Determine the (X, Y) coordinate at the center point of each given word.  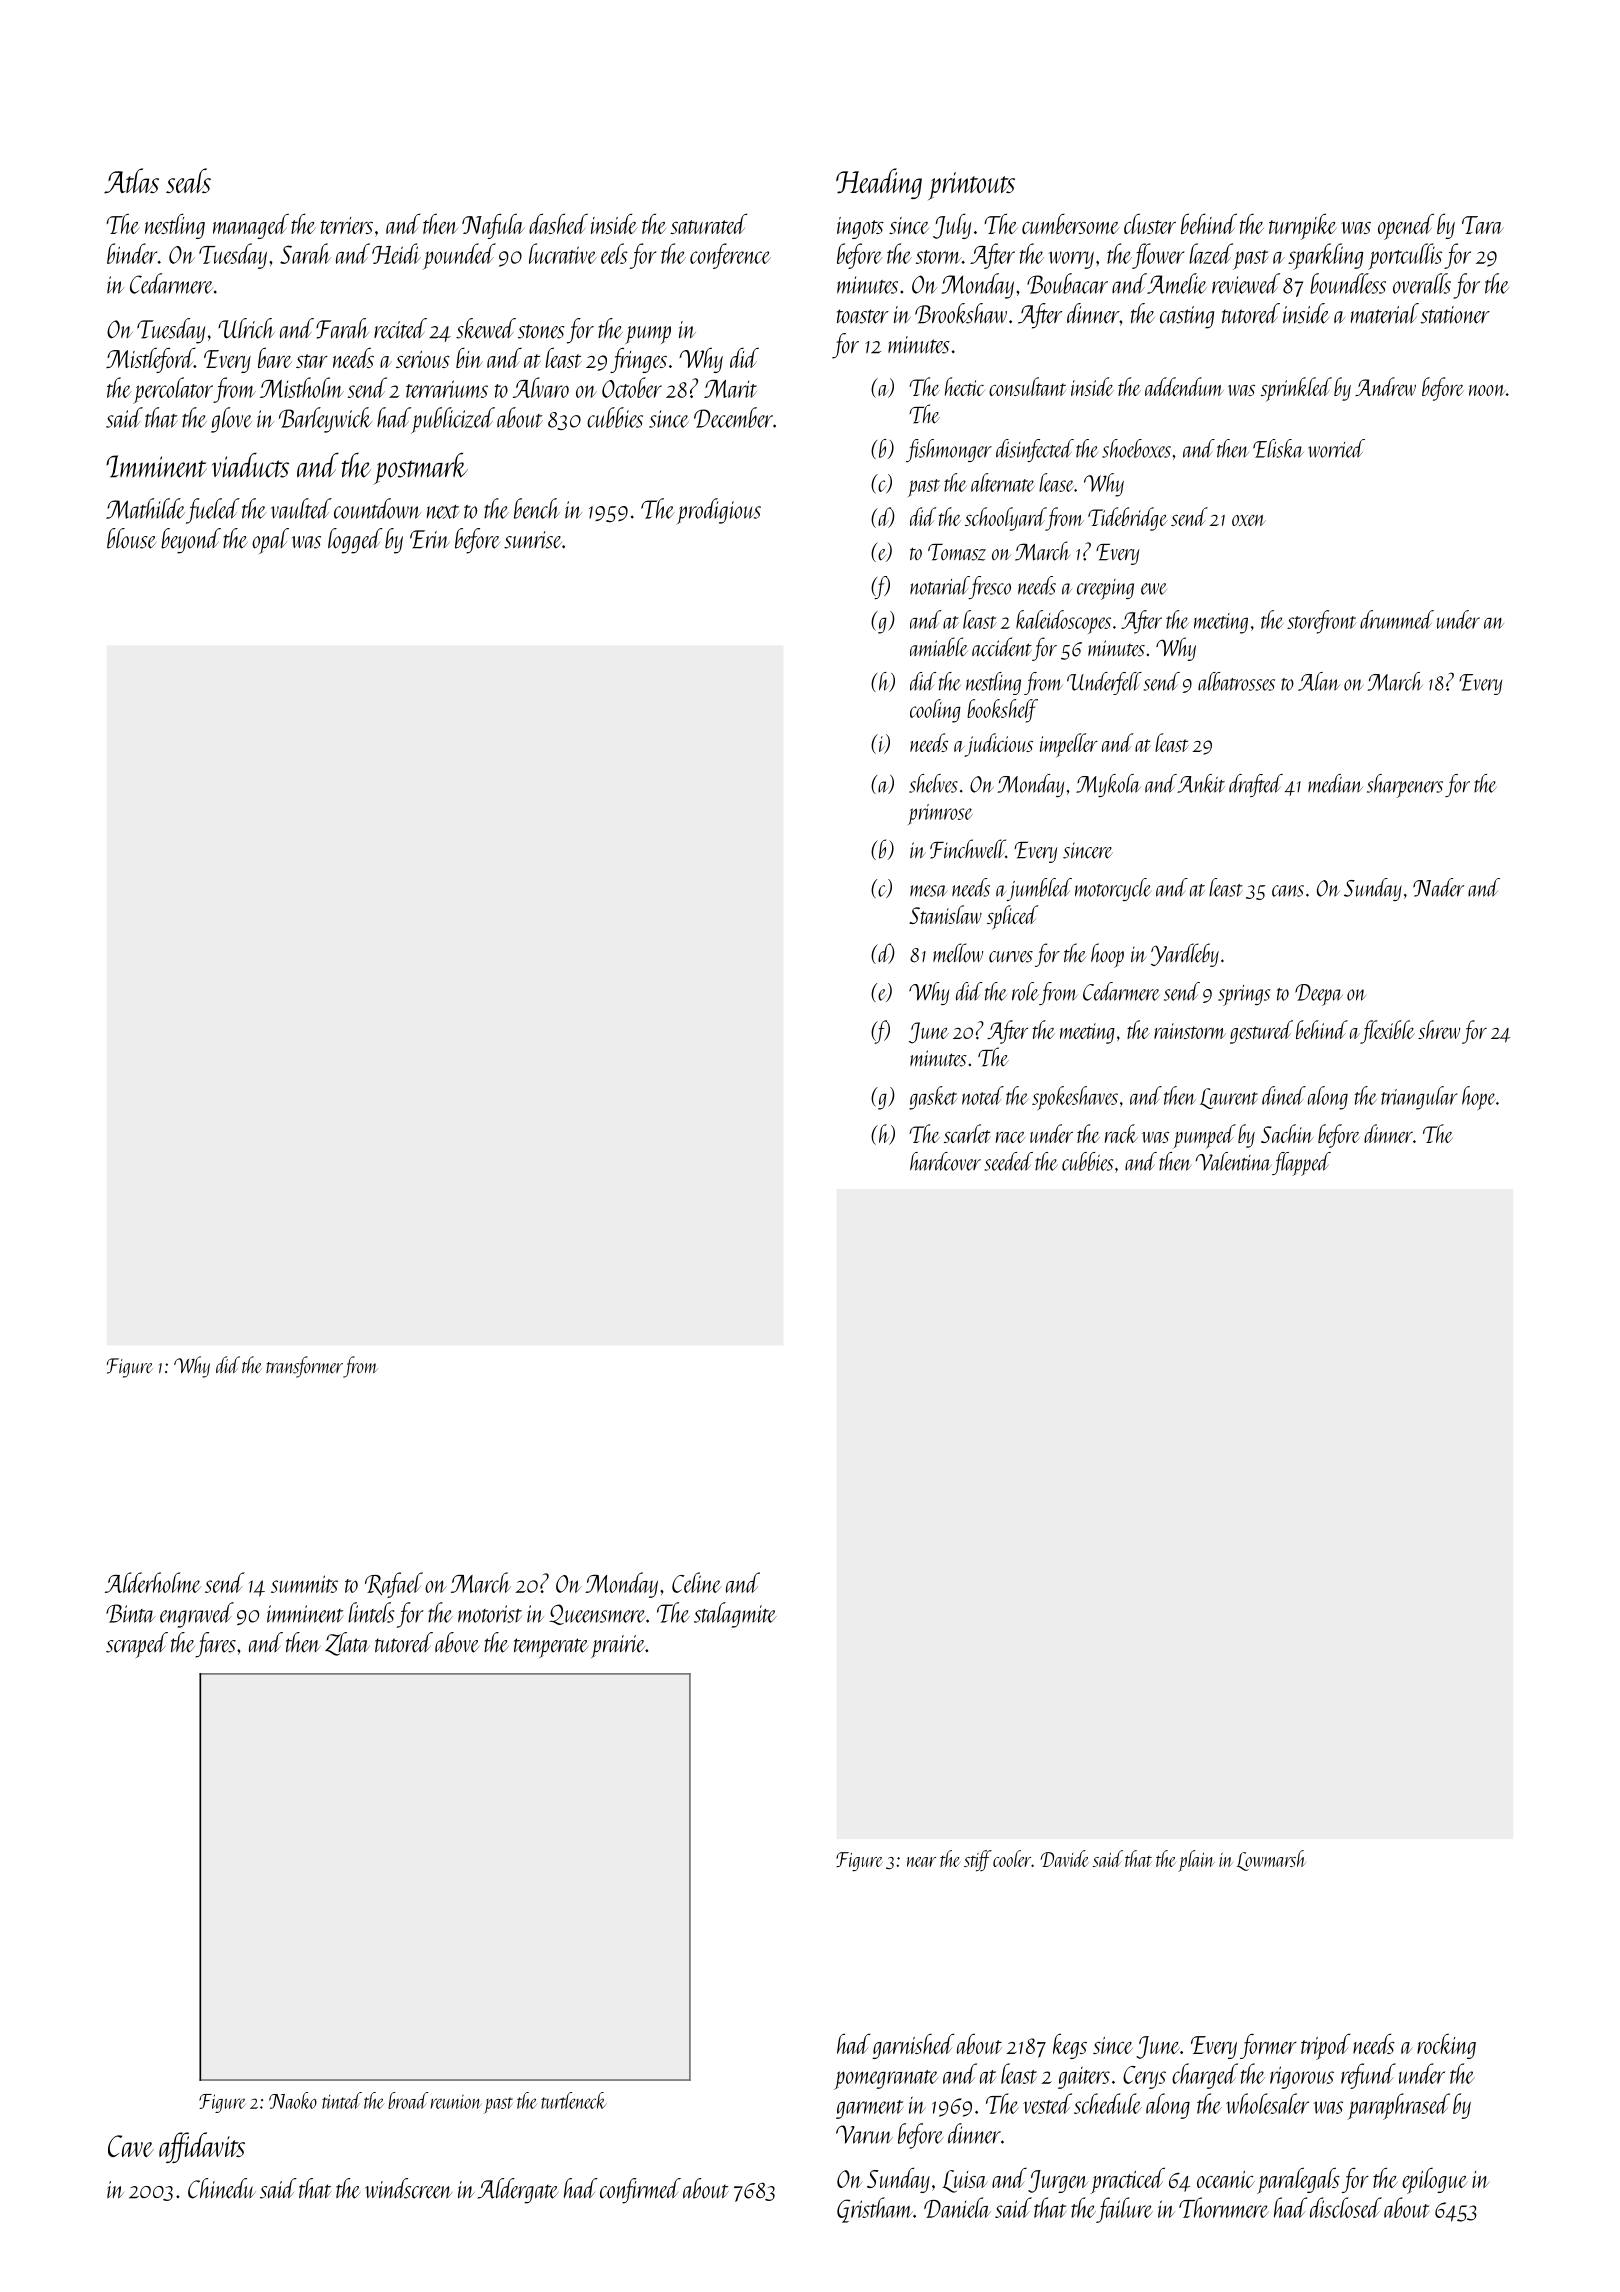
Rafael (394, 1585)
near (921, 1862)
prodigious (718, 511)
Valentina (1233, 1161)
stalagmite (735, 1615)
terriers (347, 225)
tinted (342, 2100)
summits (304, 1584)
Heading (879, 183)
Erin (430, 539)
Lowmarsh (1271, 1860)
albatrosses (1236, 681)
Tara (1483, 225)
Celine (696, 1582)
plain (1196, 1861)
